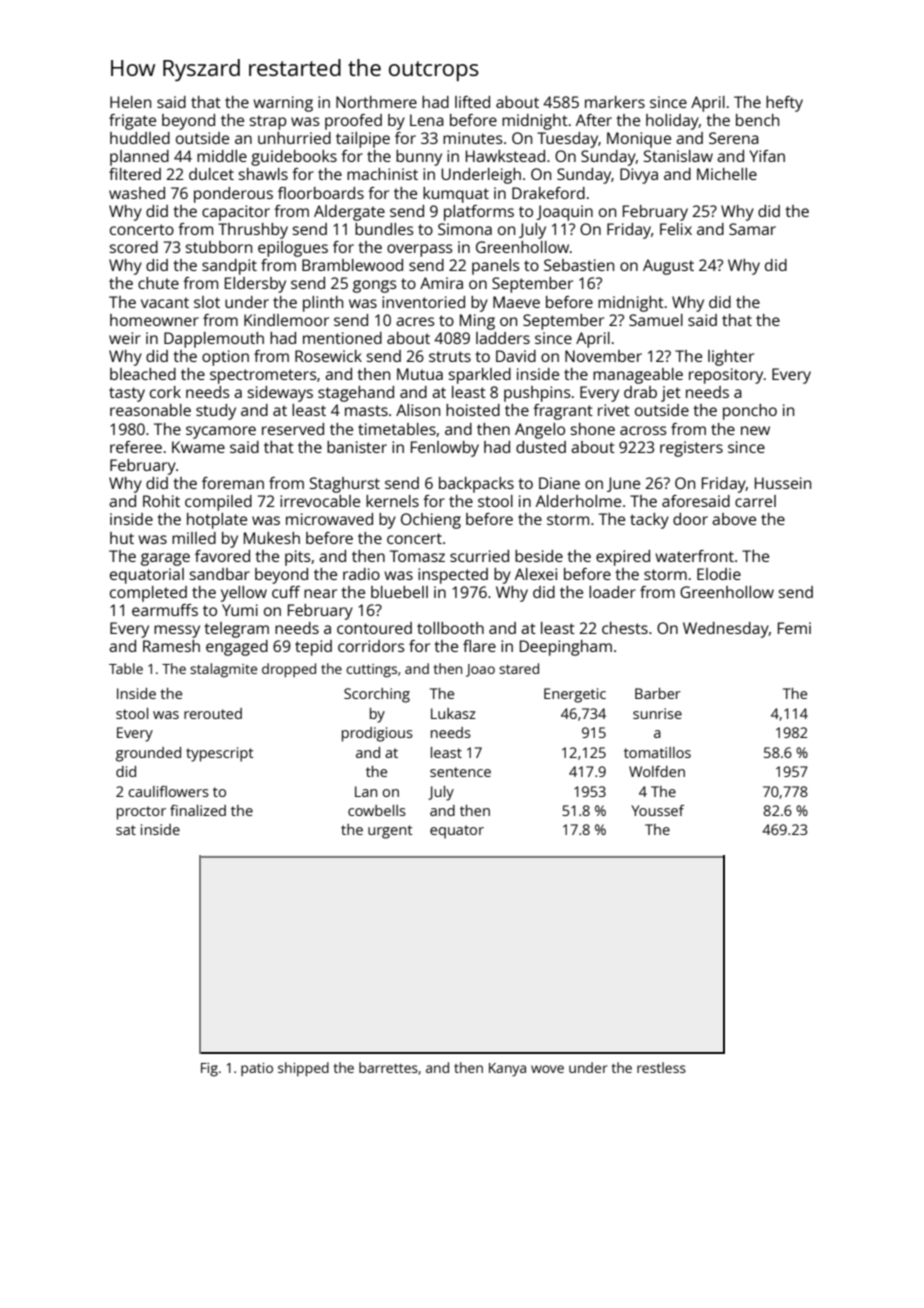 The height and width of the screenshot is (1308, 924). I want to click on Helen, so click(130, 102).
